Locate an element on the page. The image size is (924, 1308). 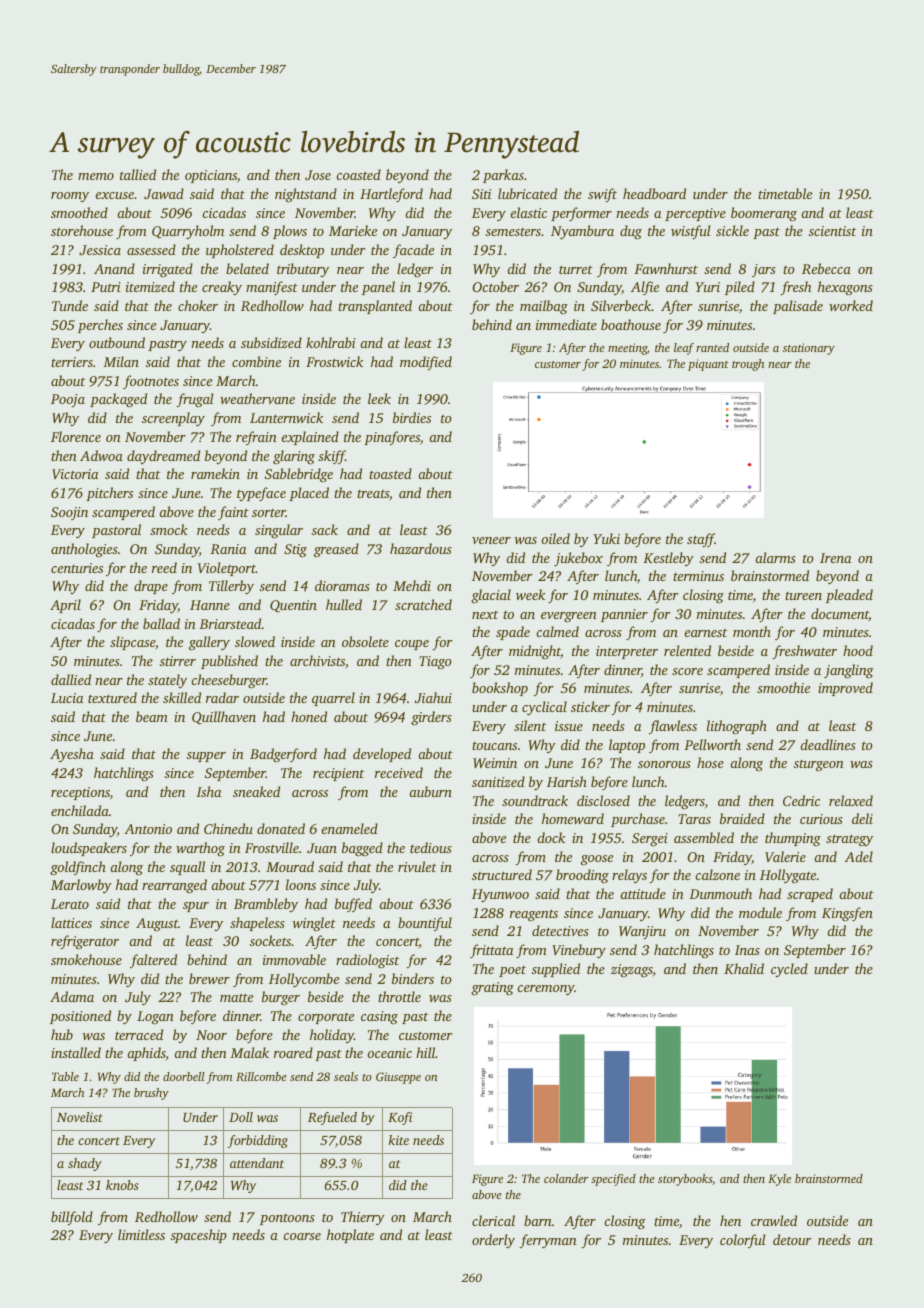
leek is located at coordinates (379, 398).
